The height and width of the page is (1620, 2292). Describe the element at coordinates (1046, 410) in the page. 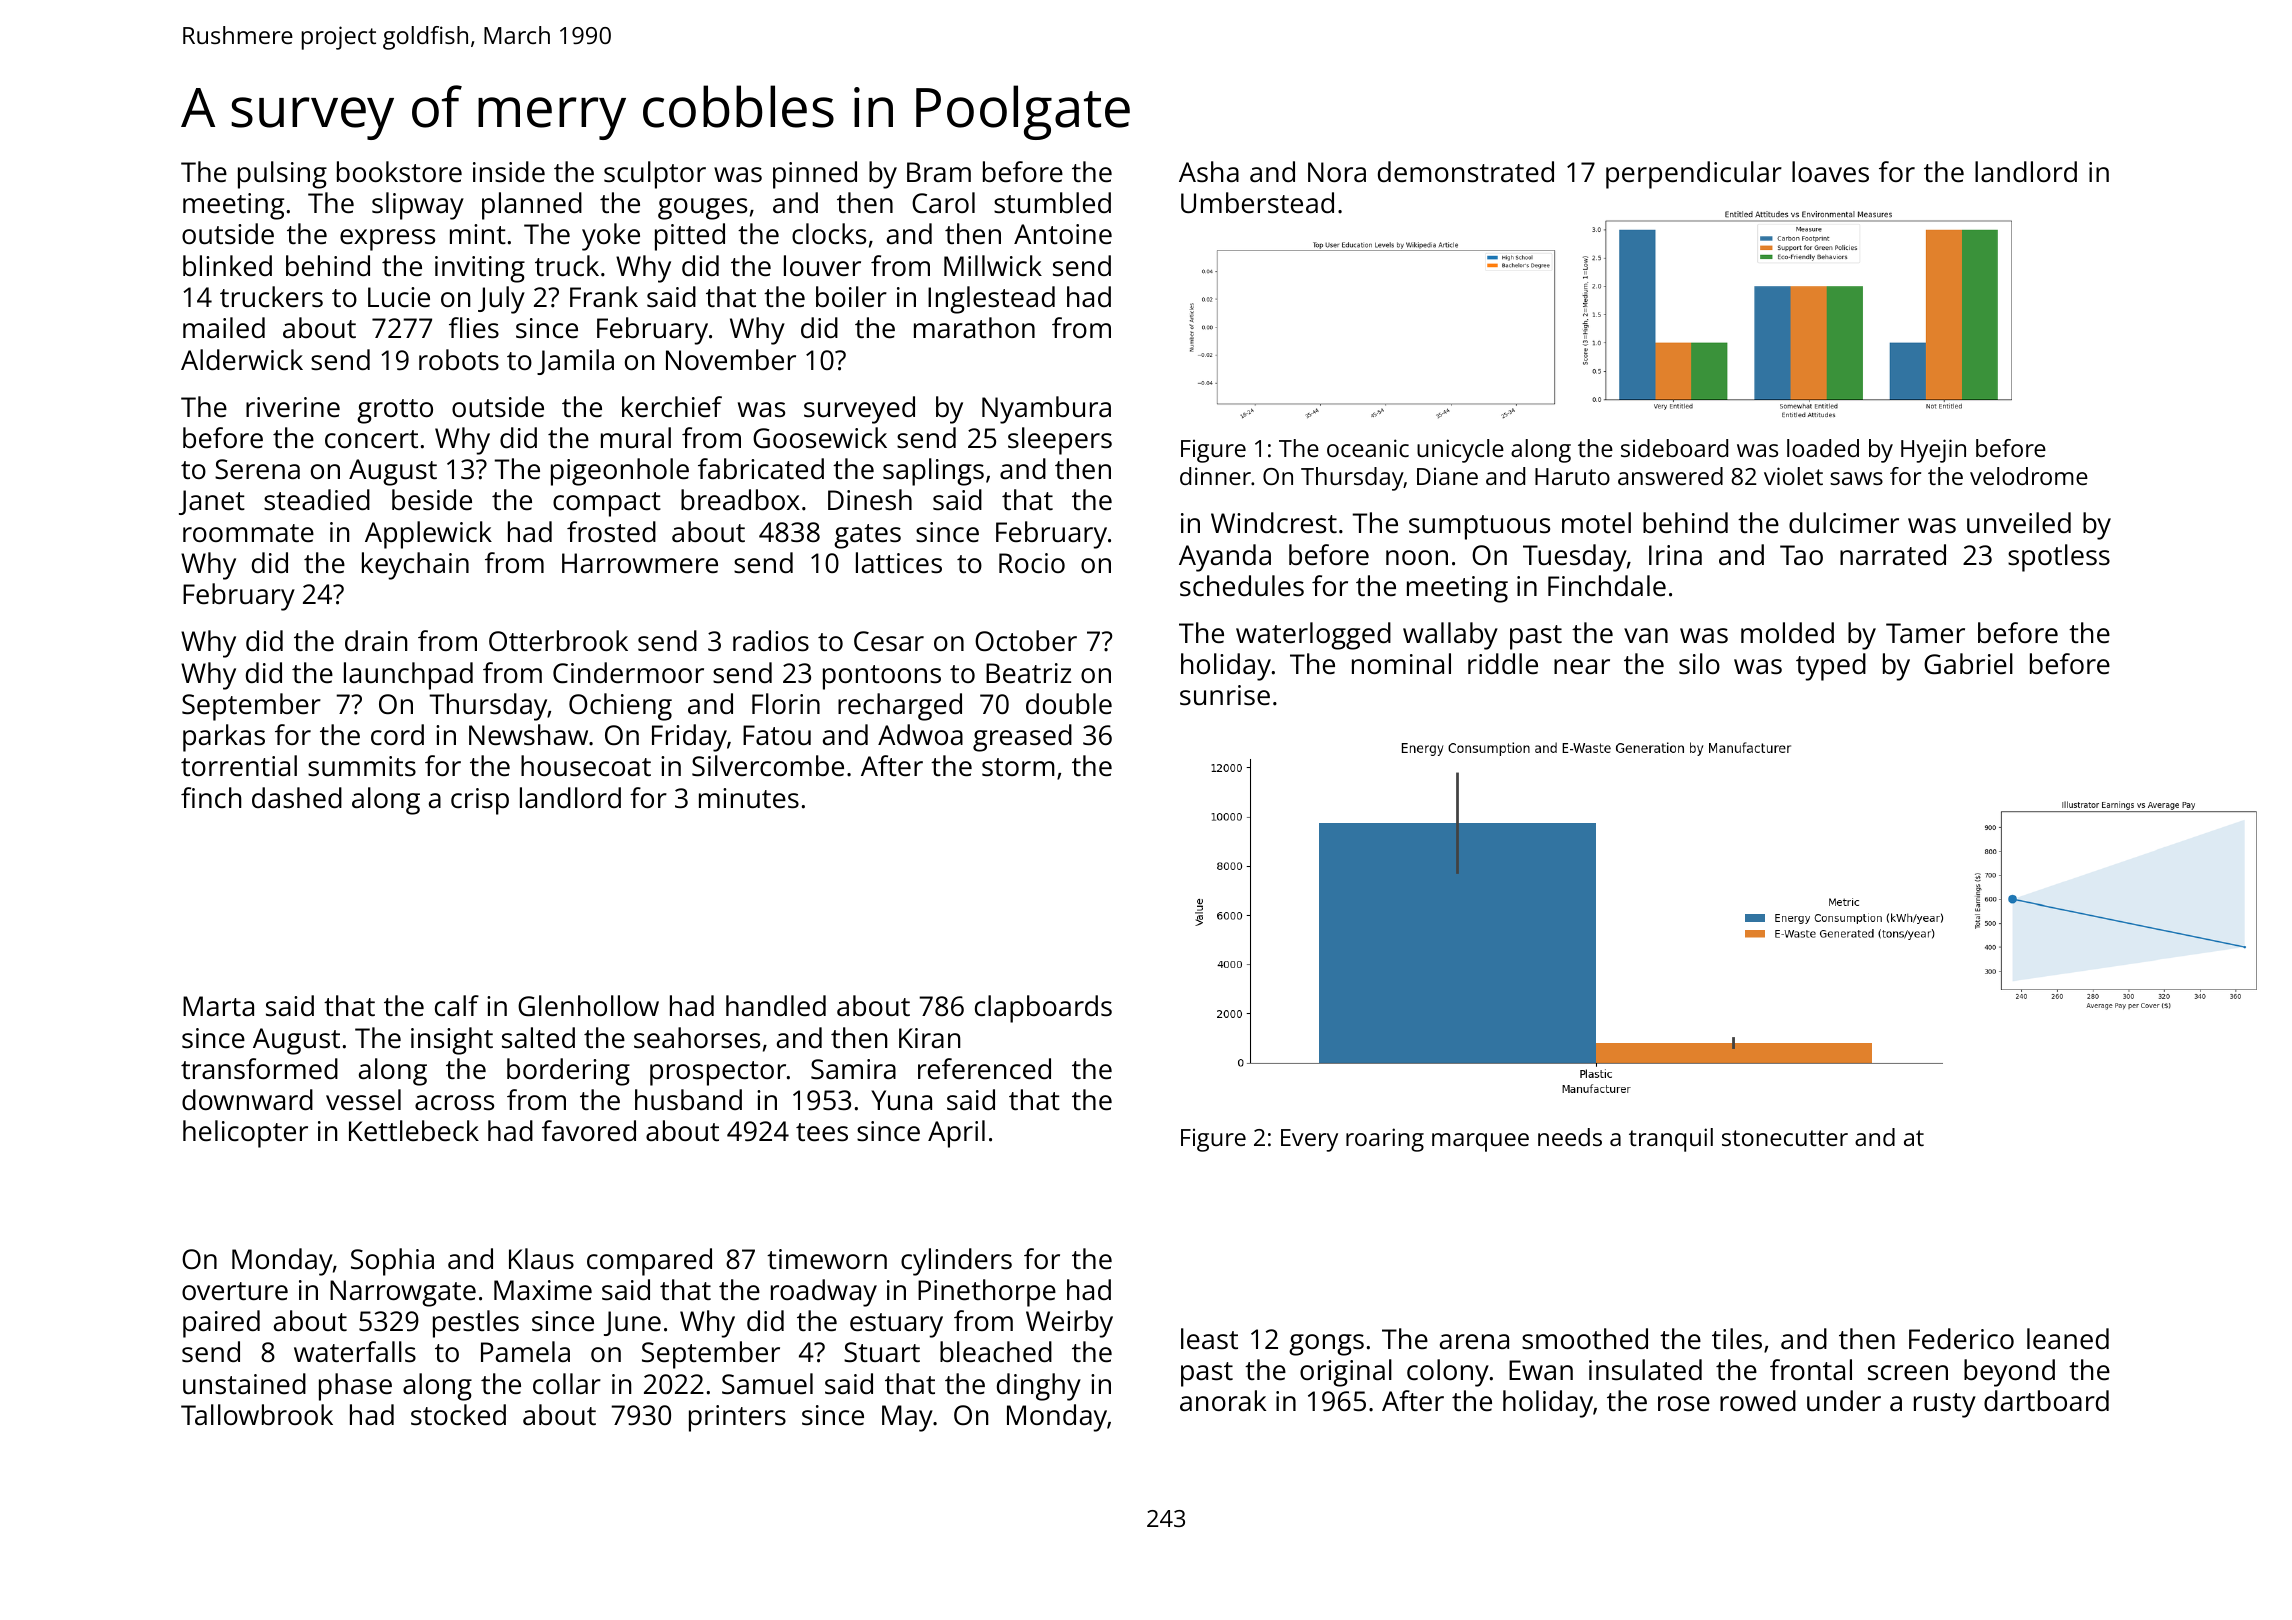

I see `Nyambura` at that location.
